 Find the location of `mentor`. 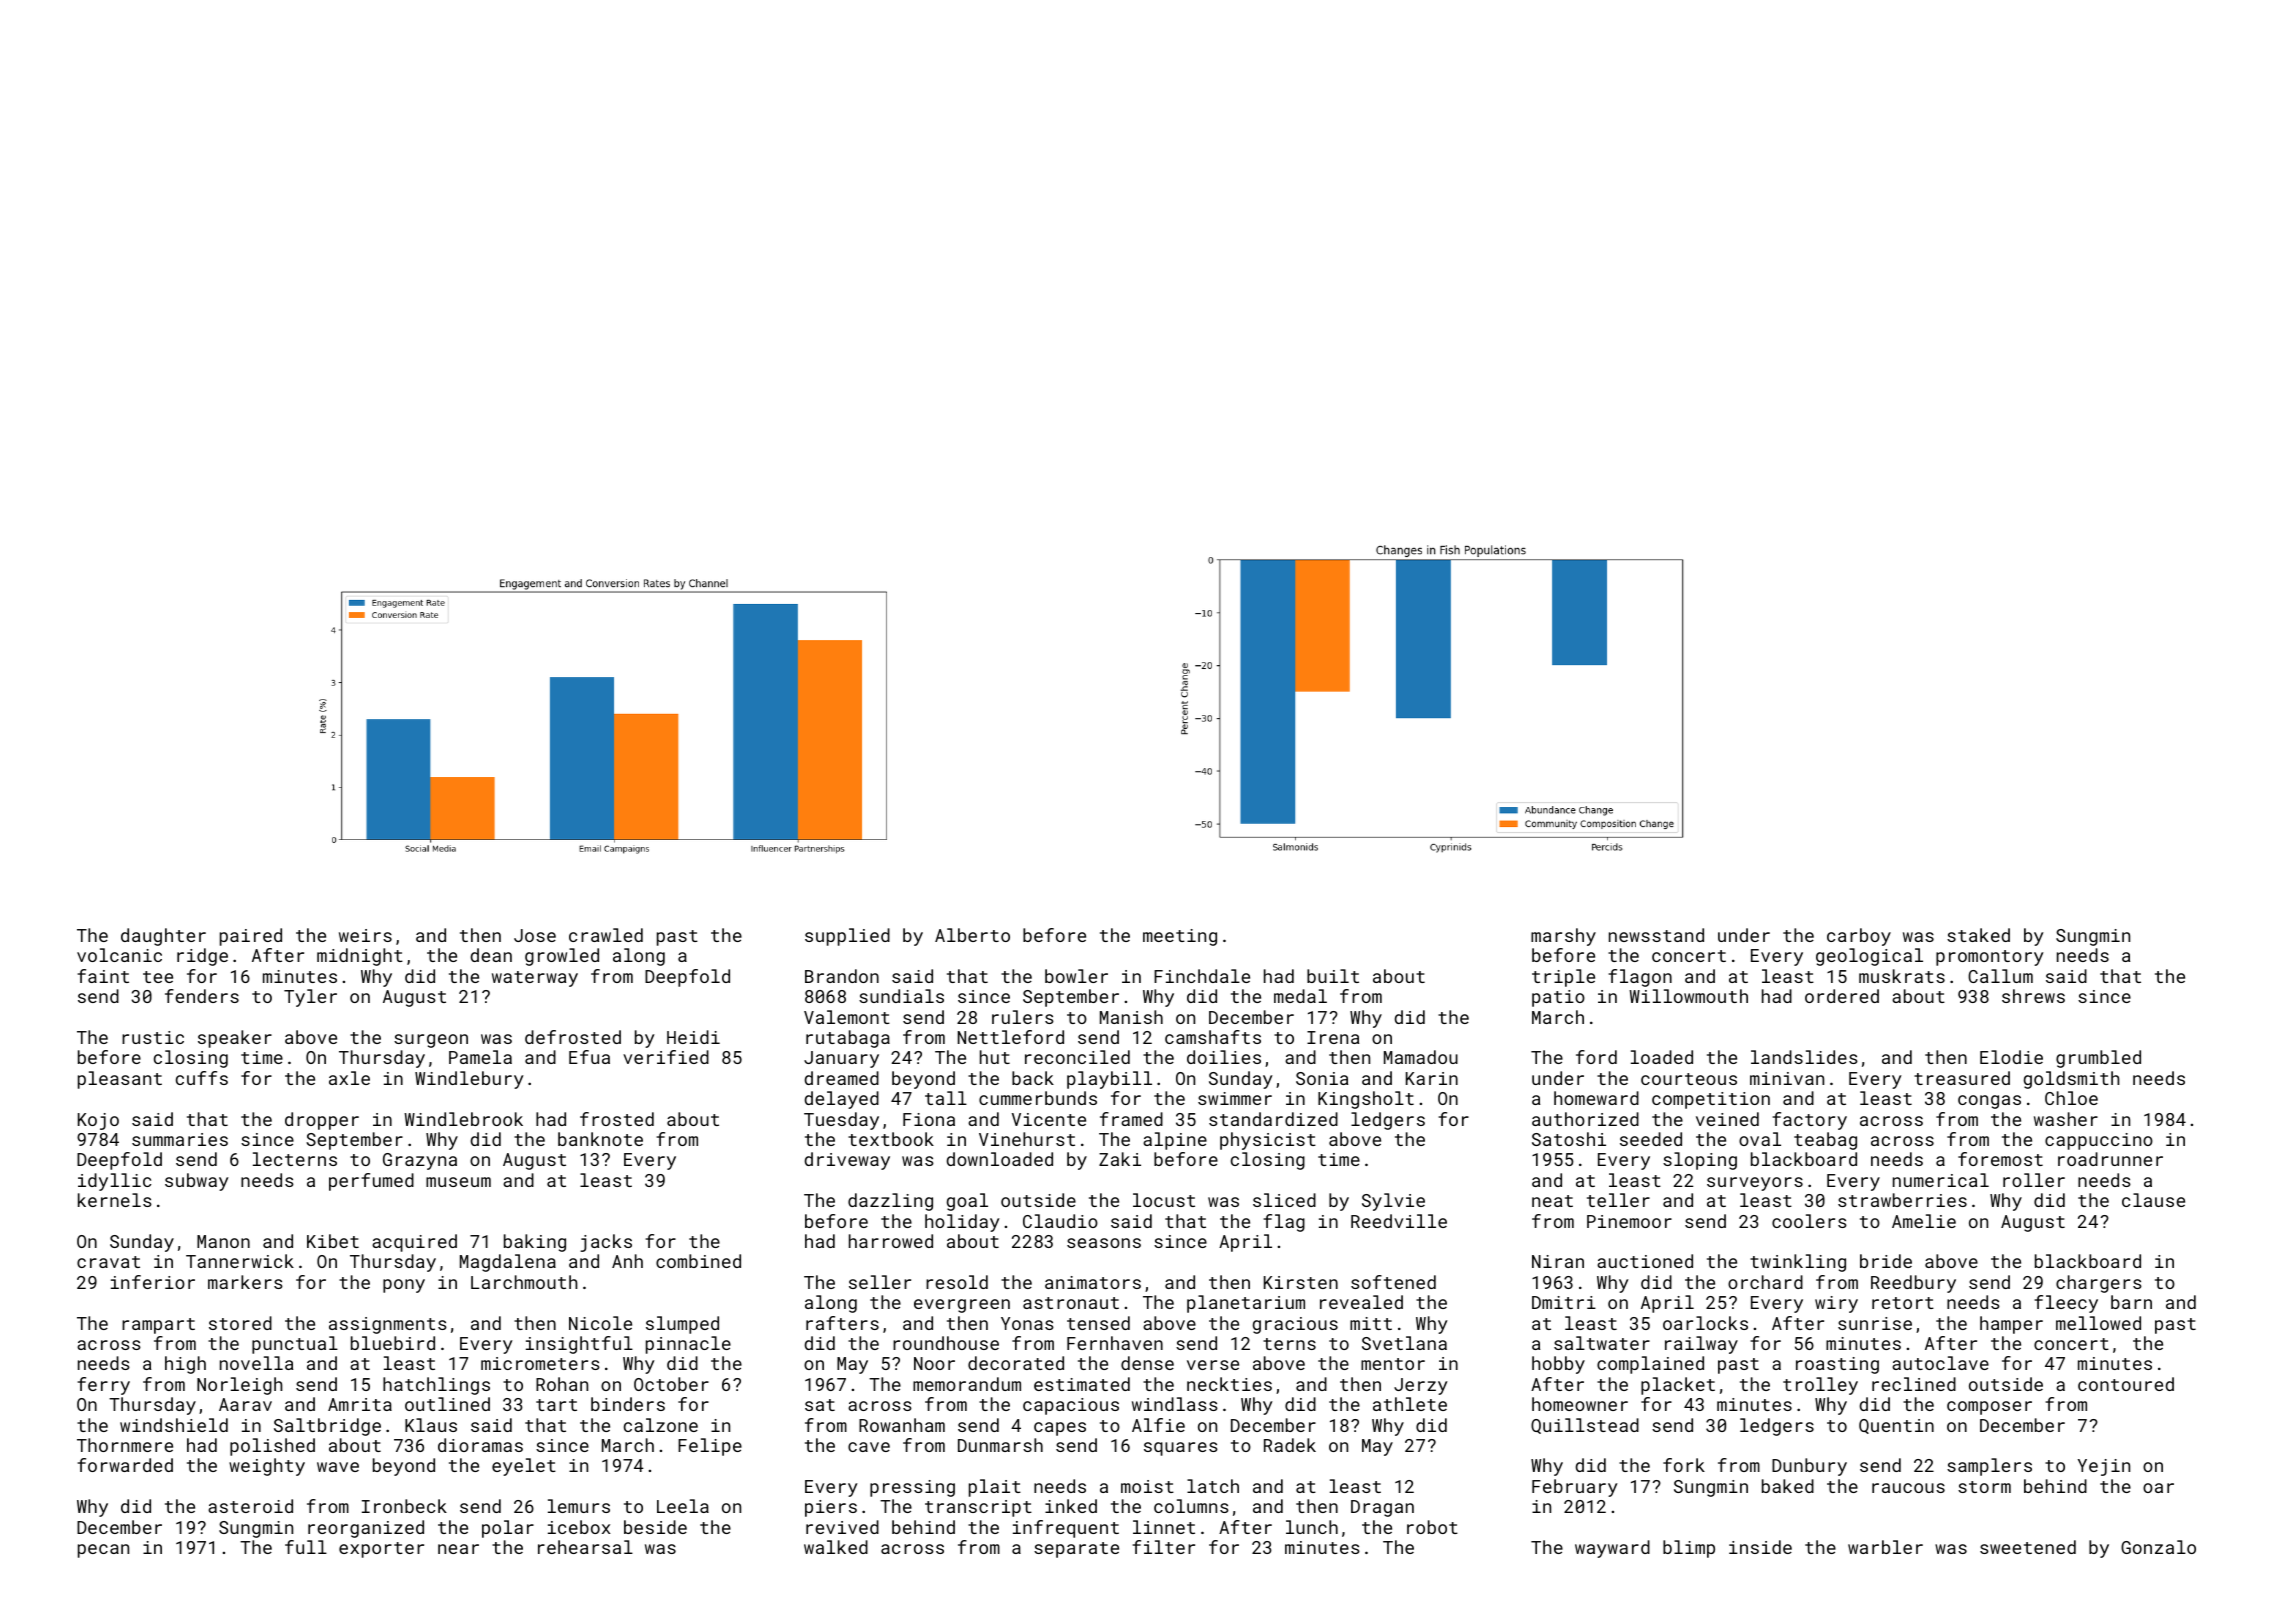

mentor is located at coordinates (1393, 1364).
